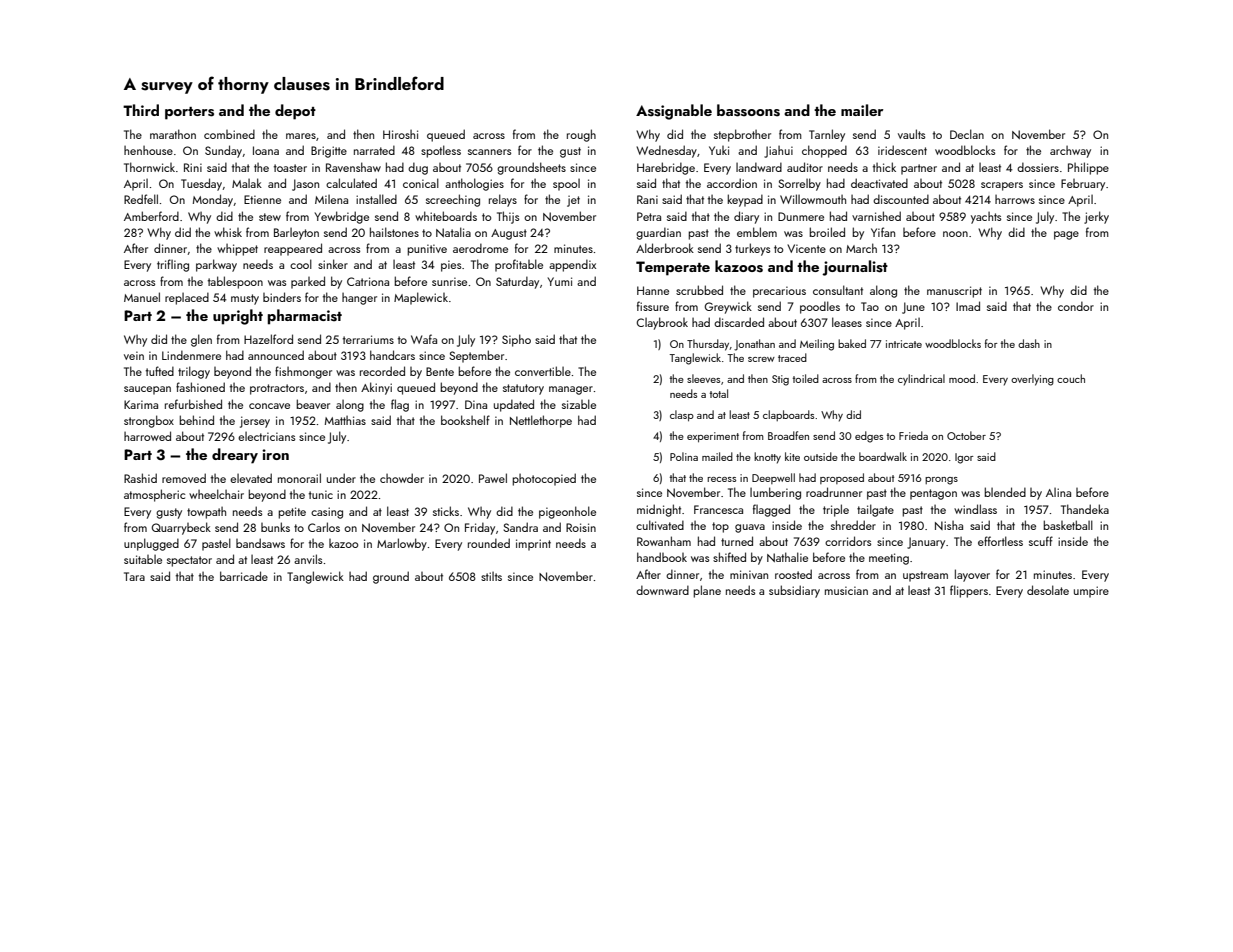  I want to click on porters, so click(189, 113).
